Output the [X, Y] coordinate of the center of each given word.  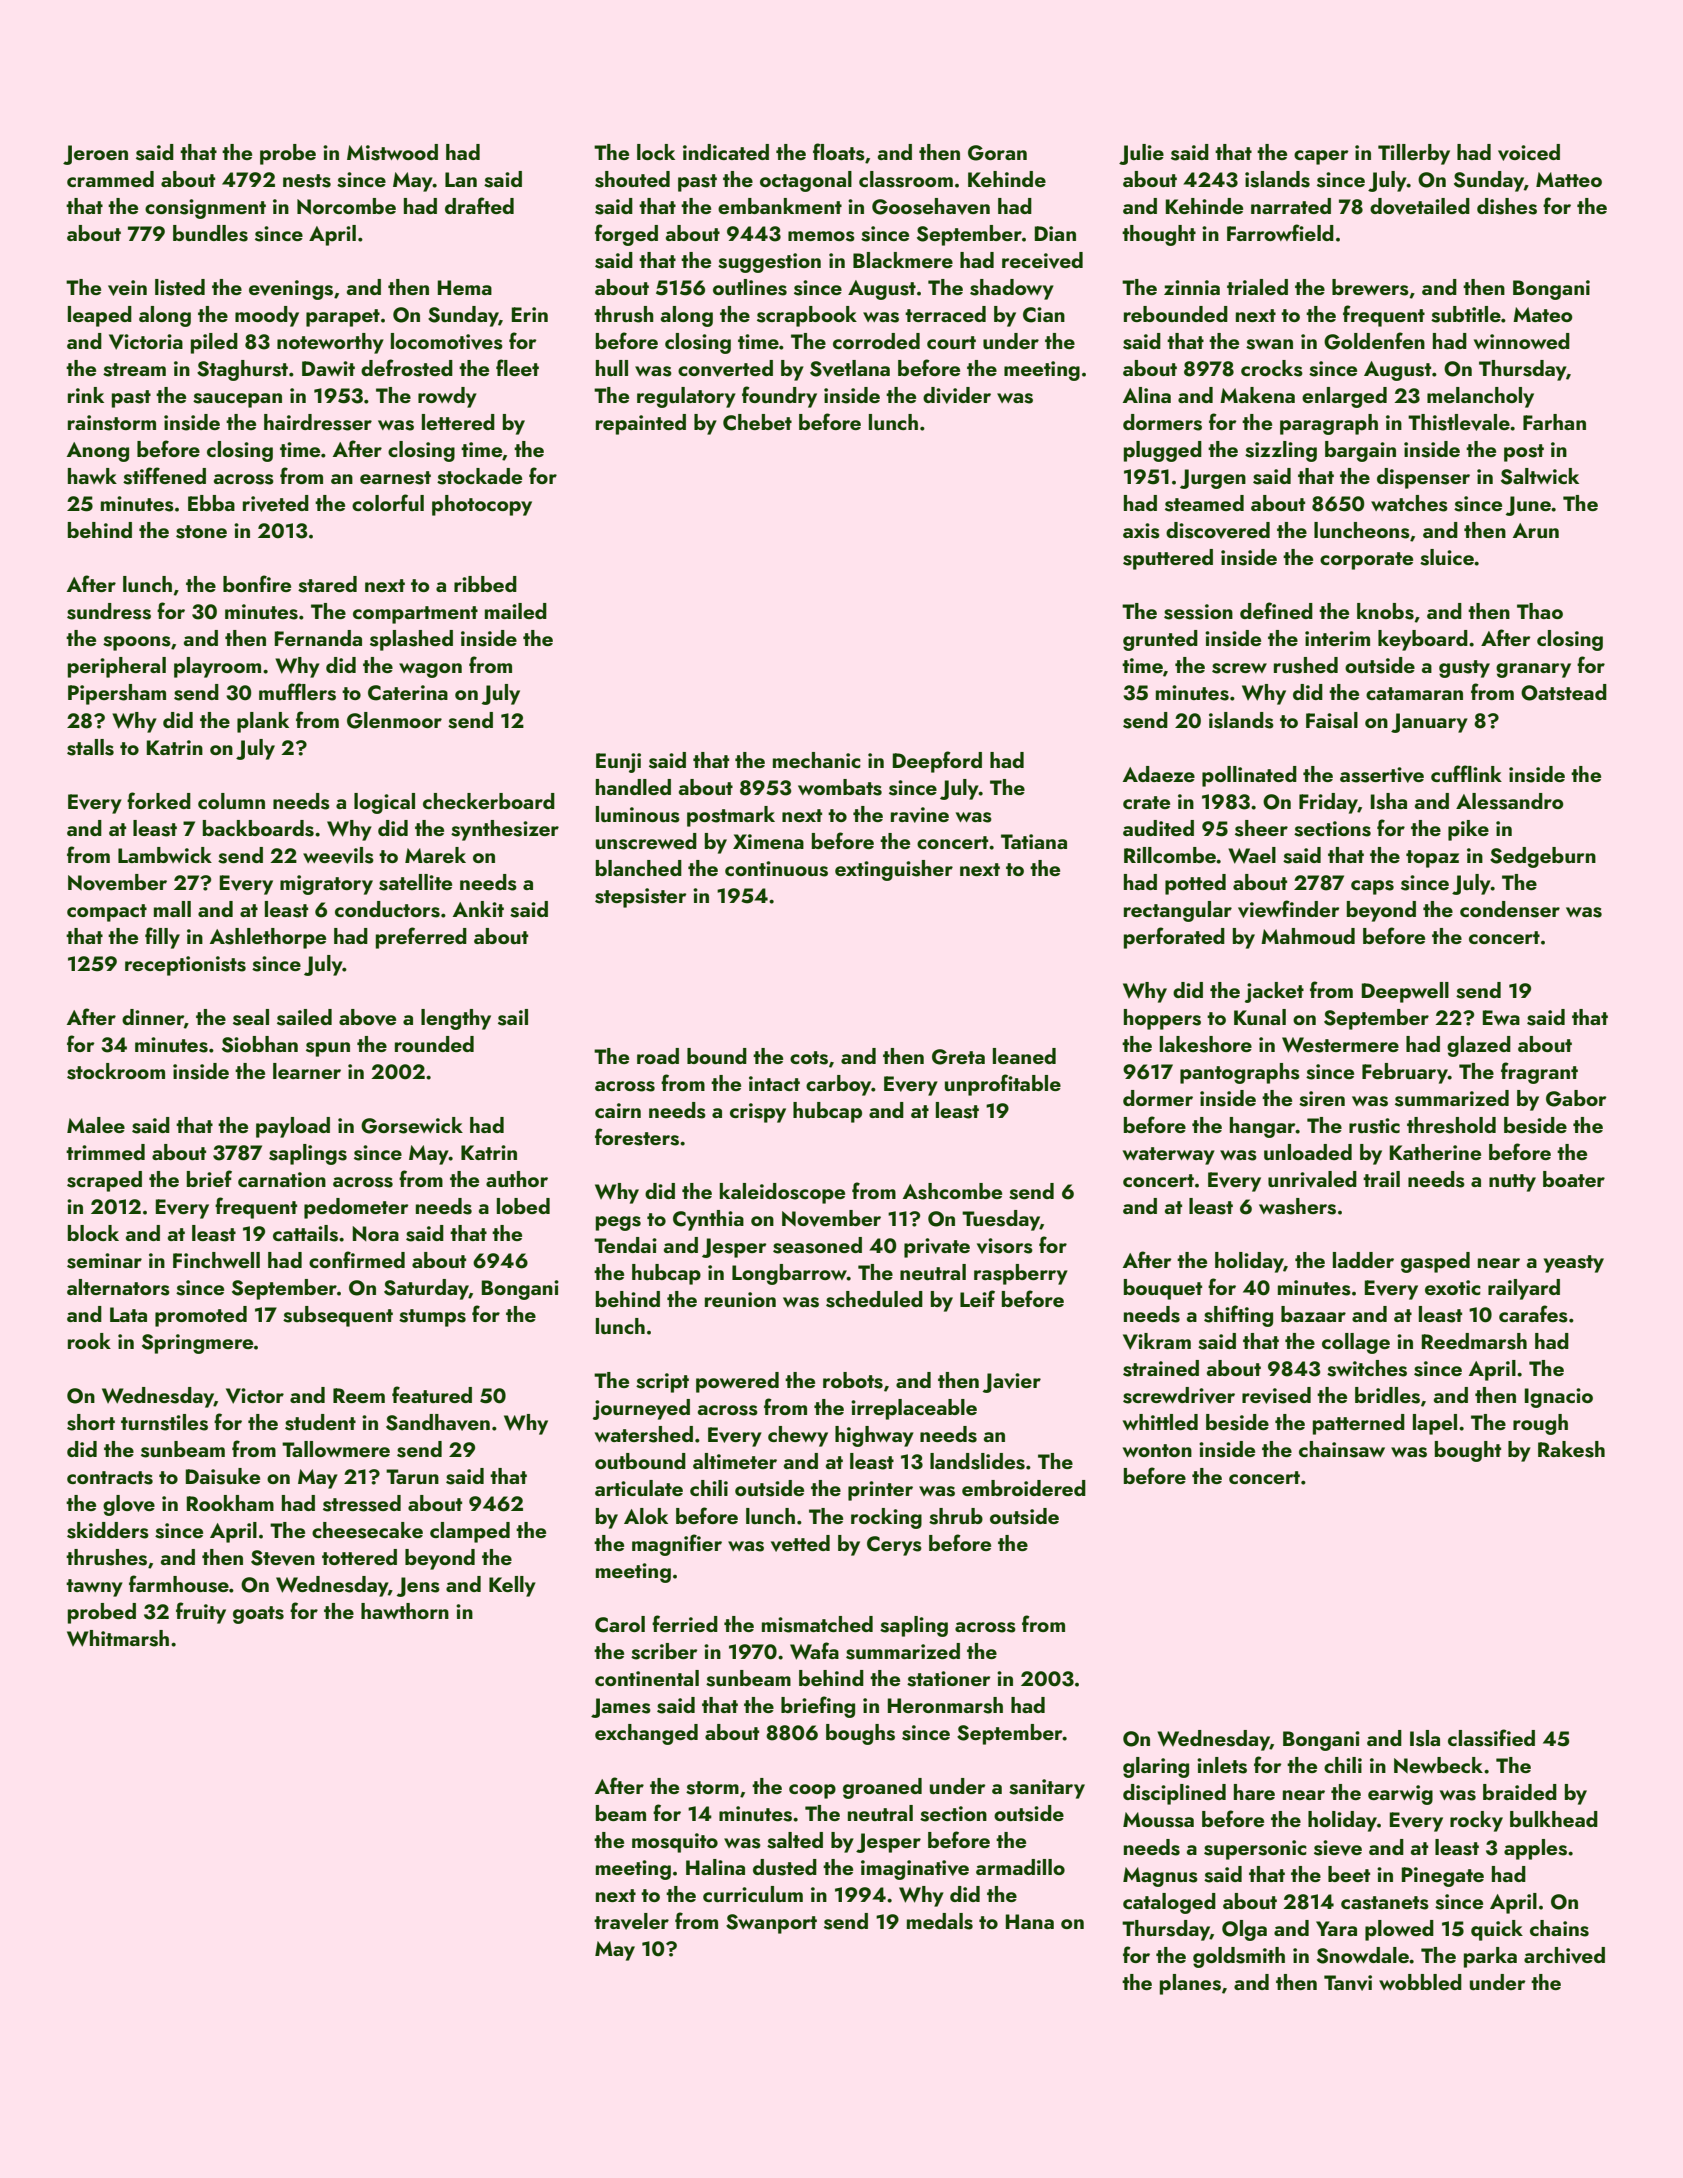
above [367, 1017]
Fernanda [318, 638]
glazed [1479, 1046]
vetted [800, 1543]
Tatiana [1034, 841]
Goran [997, 153]
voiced [1529, 152]
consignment [205, 209]
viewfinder [1289, 909]
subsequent [338, 1316]
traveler [631, 1921]
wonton [1157, 1450]
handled [633, 787]
